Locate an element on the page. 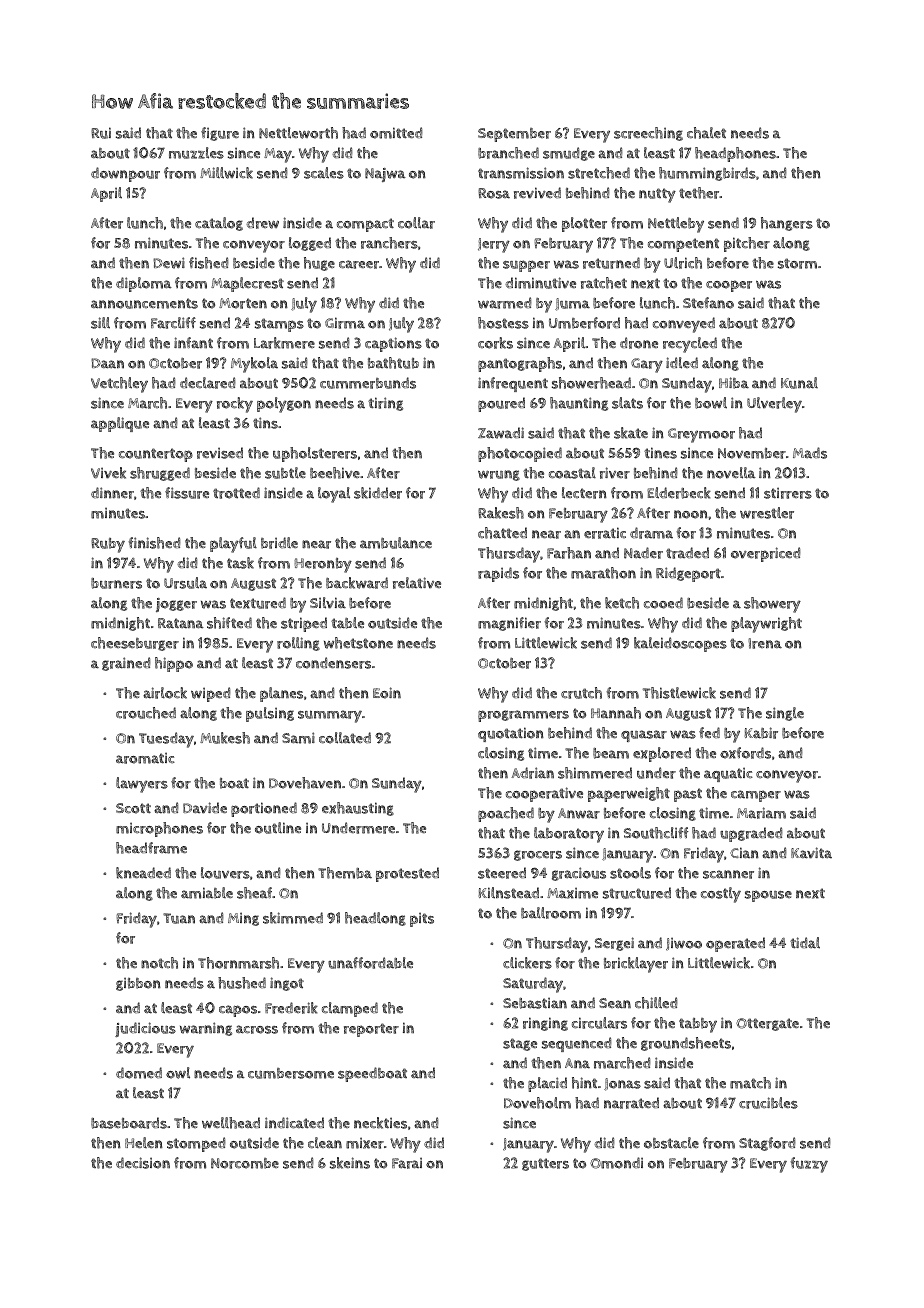  corks is located at coordinates (495, 343).
